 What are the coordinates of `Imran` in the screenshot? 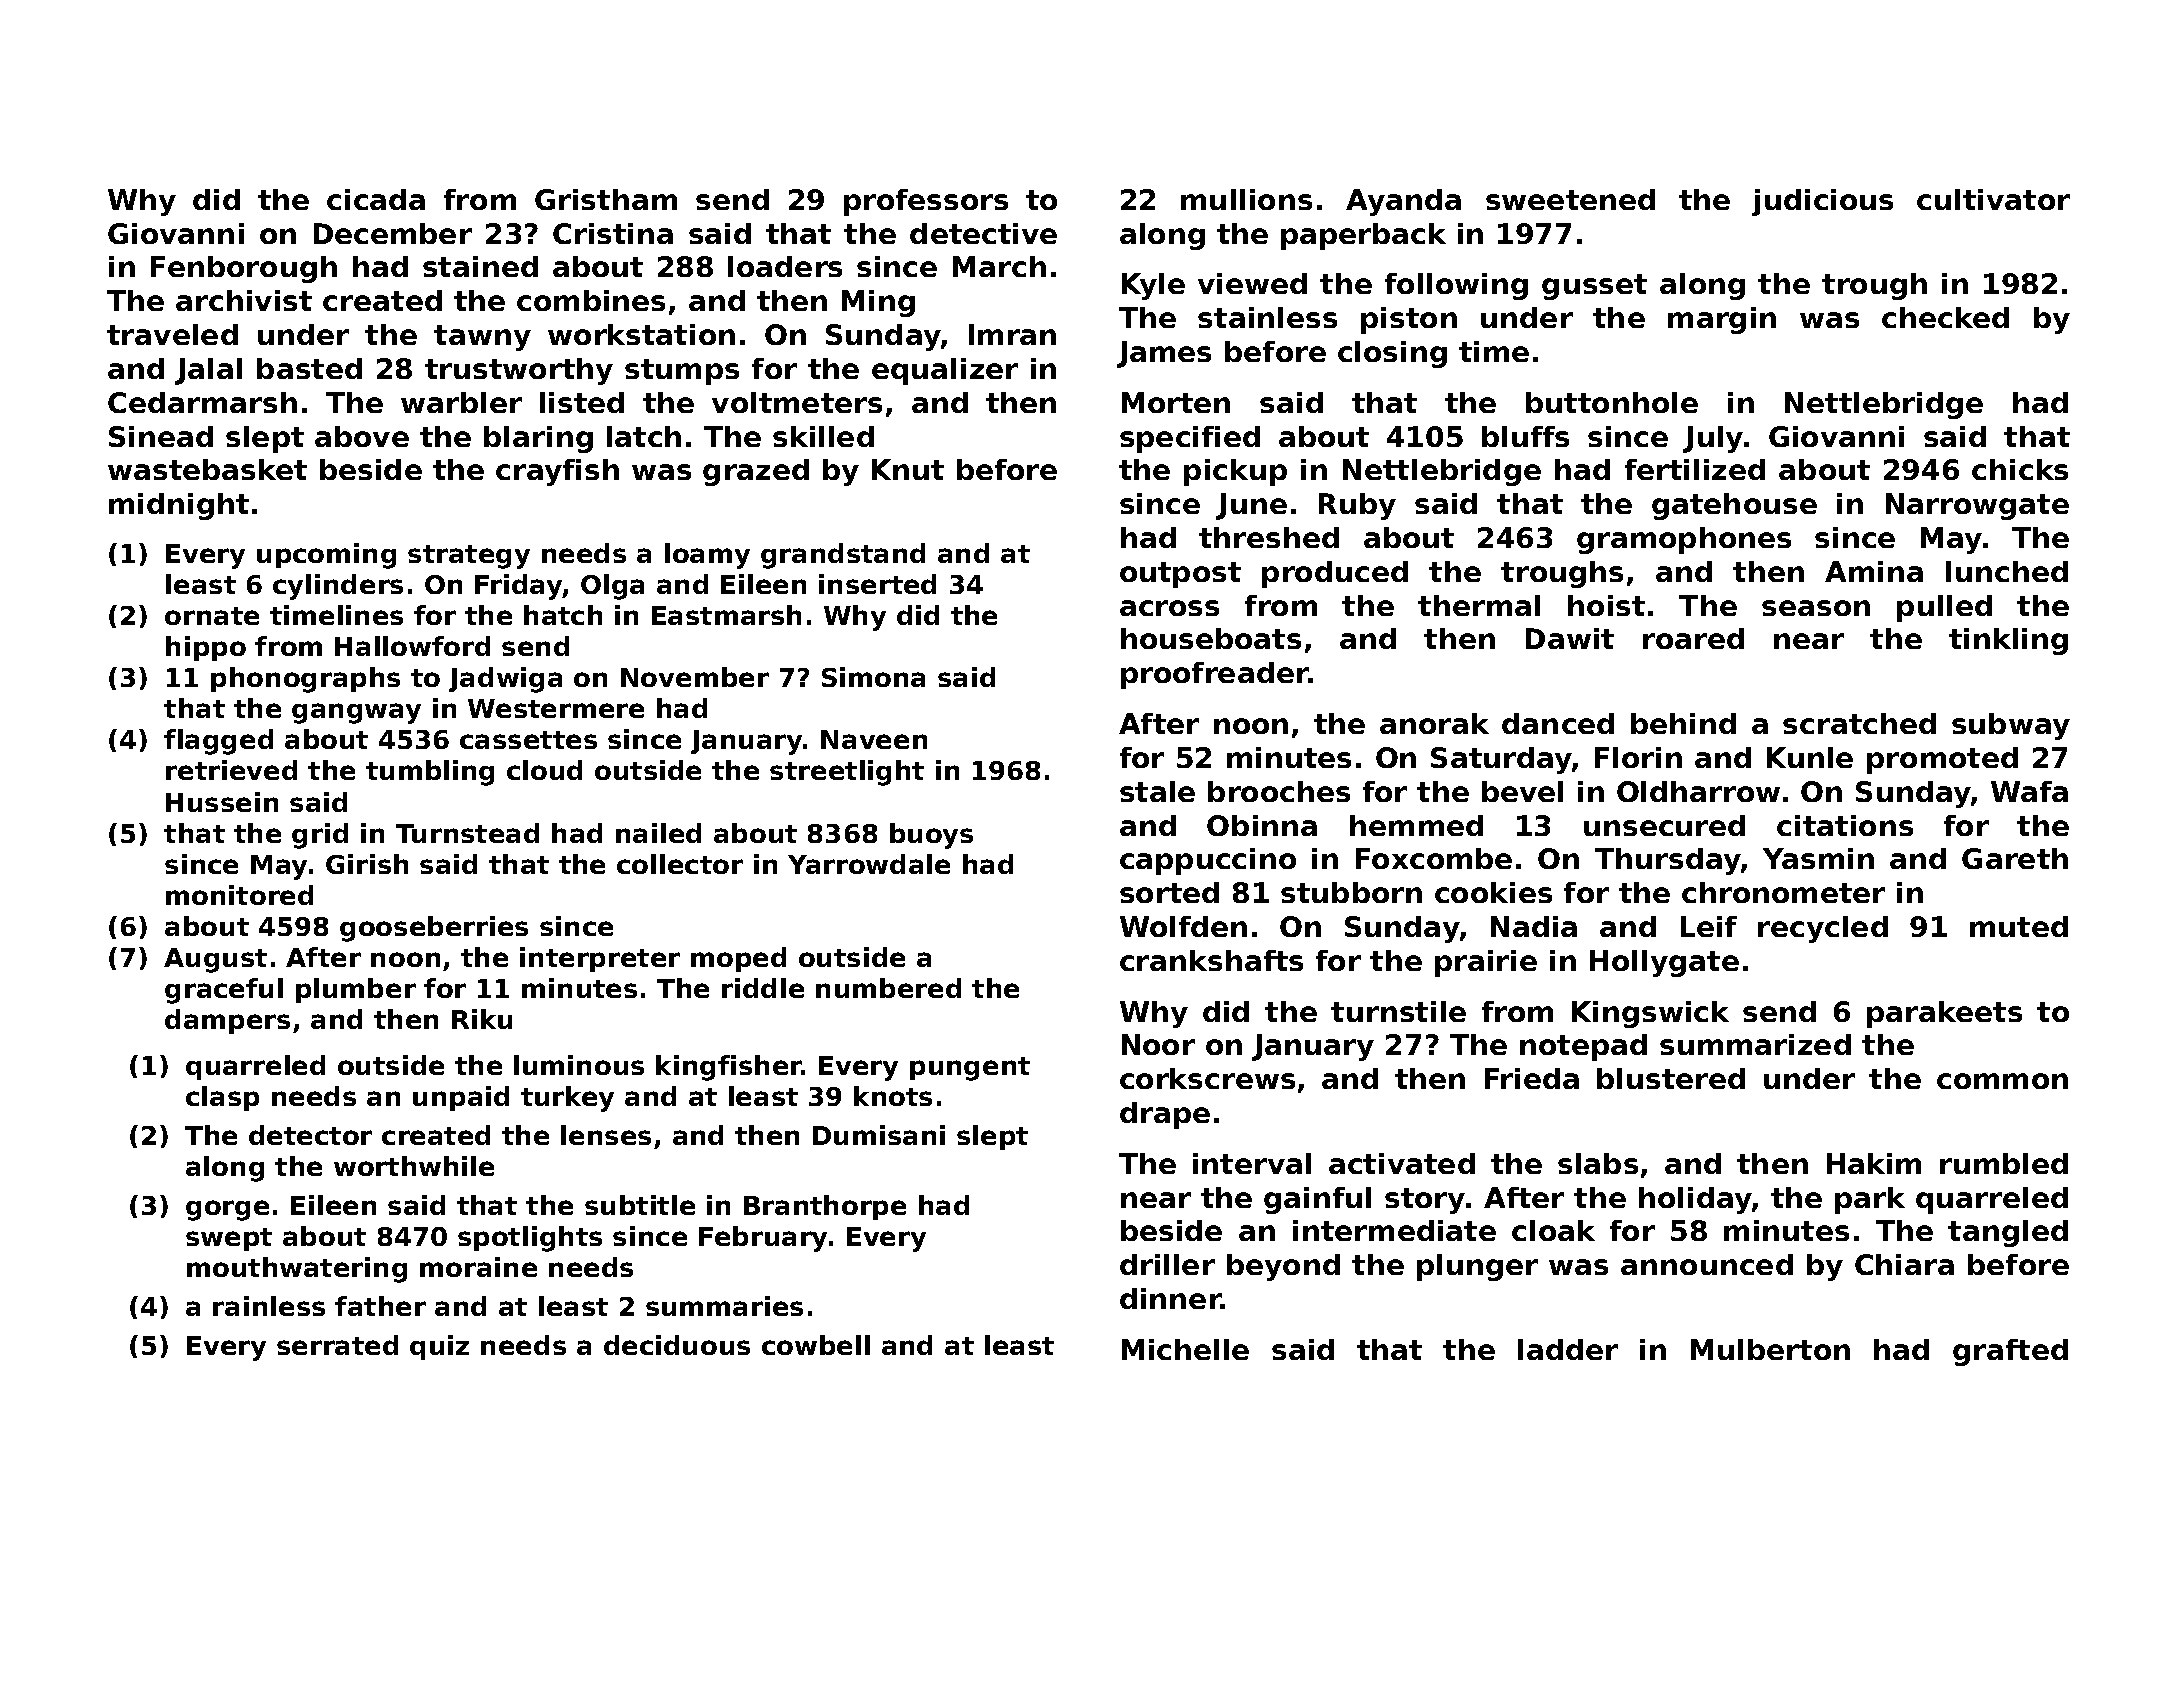 It's located at (1012, 334).
